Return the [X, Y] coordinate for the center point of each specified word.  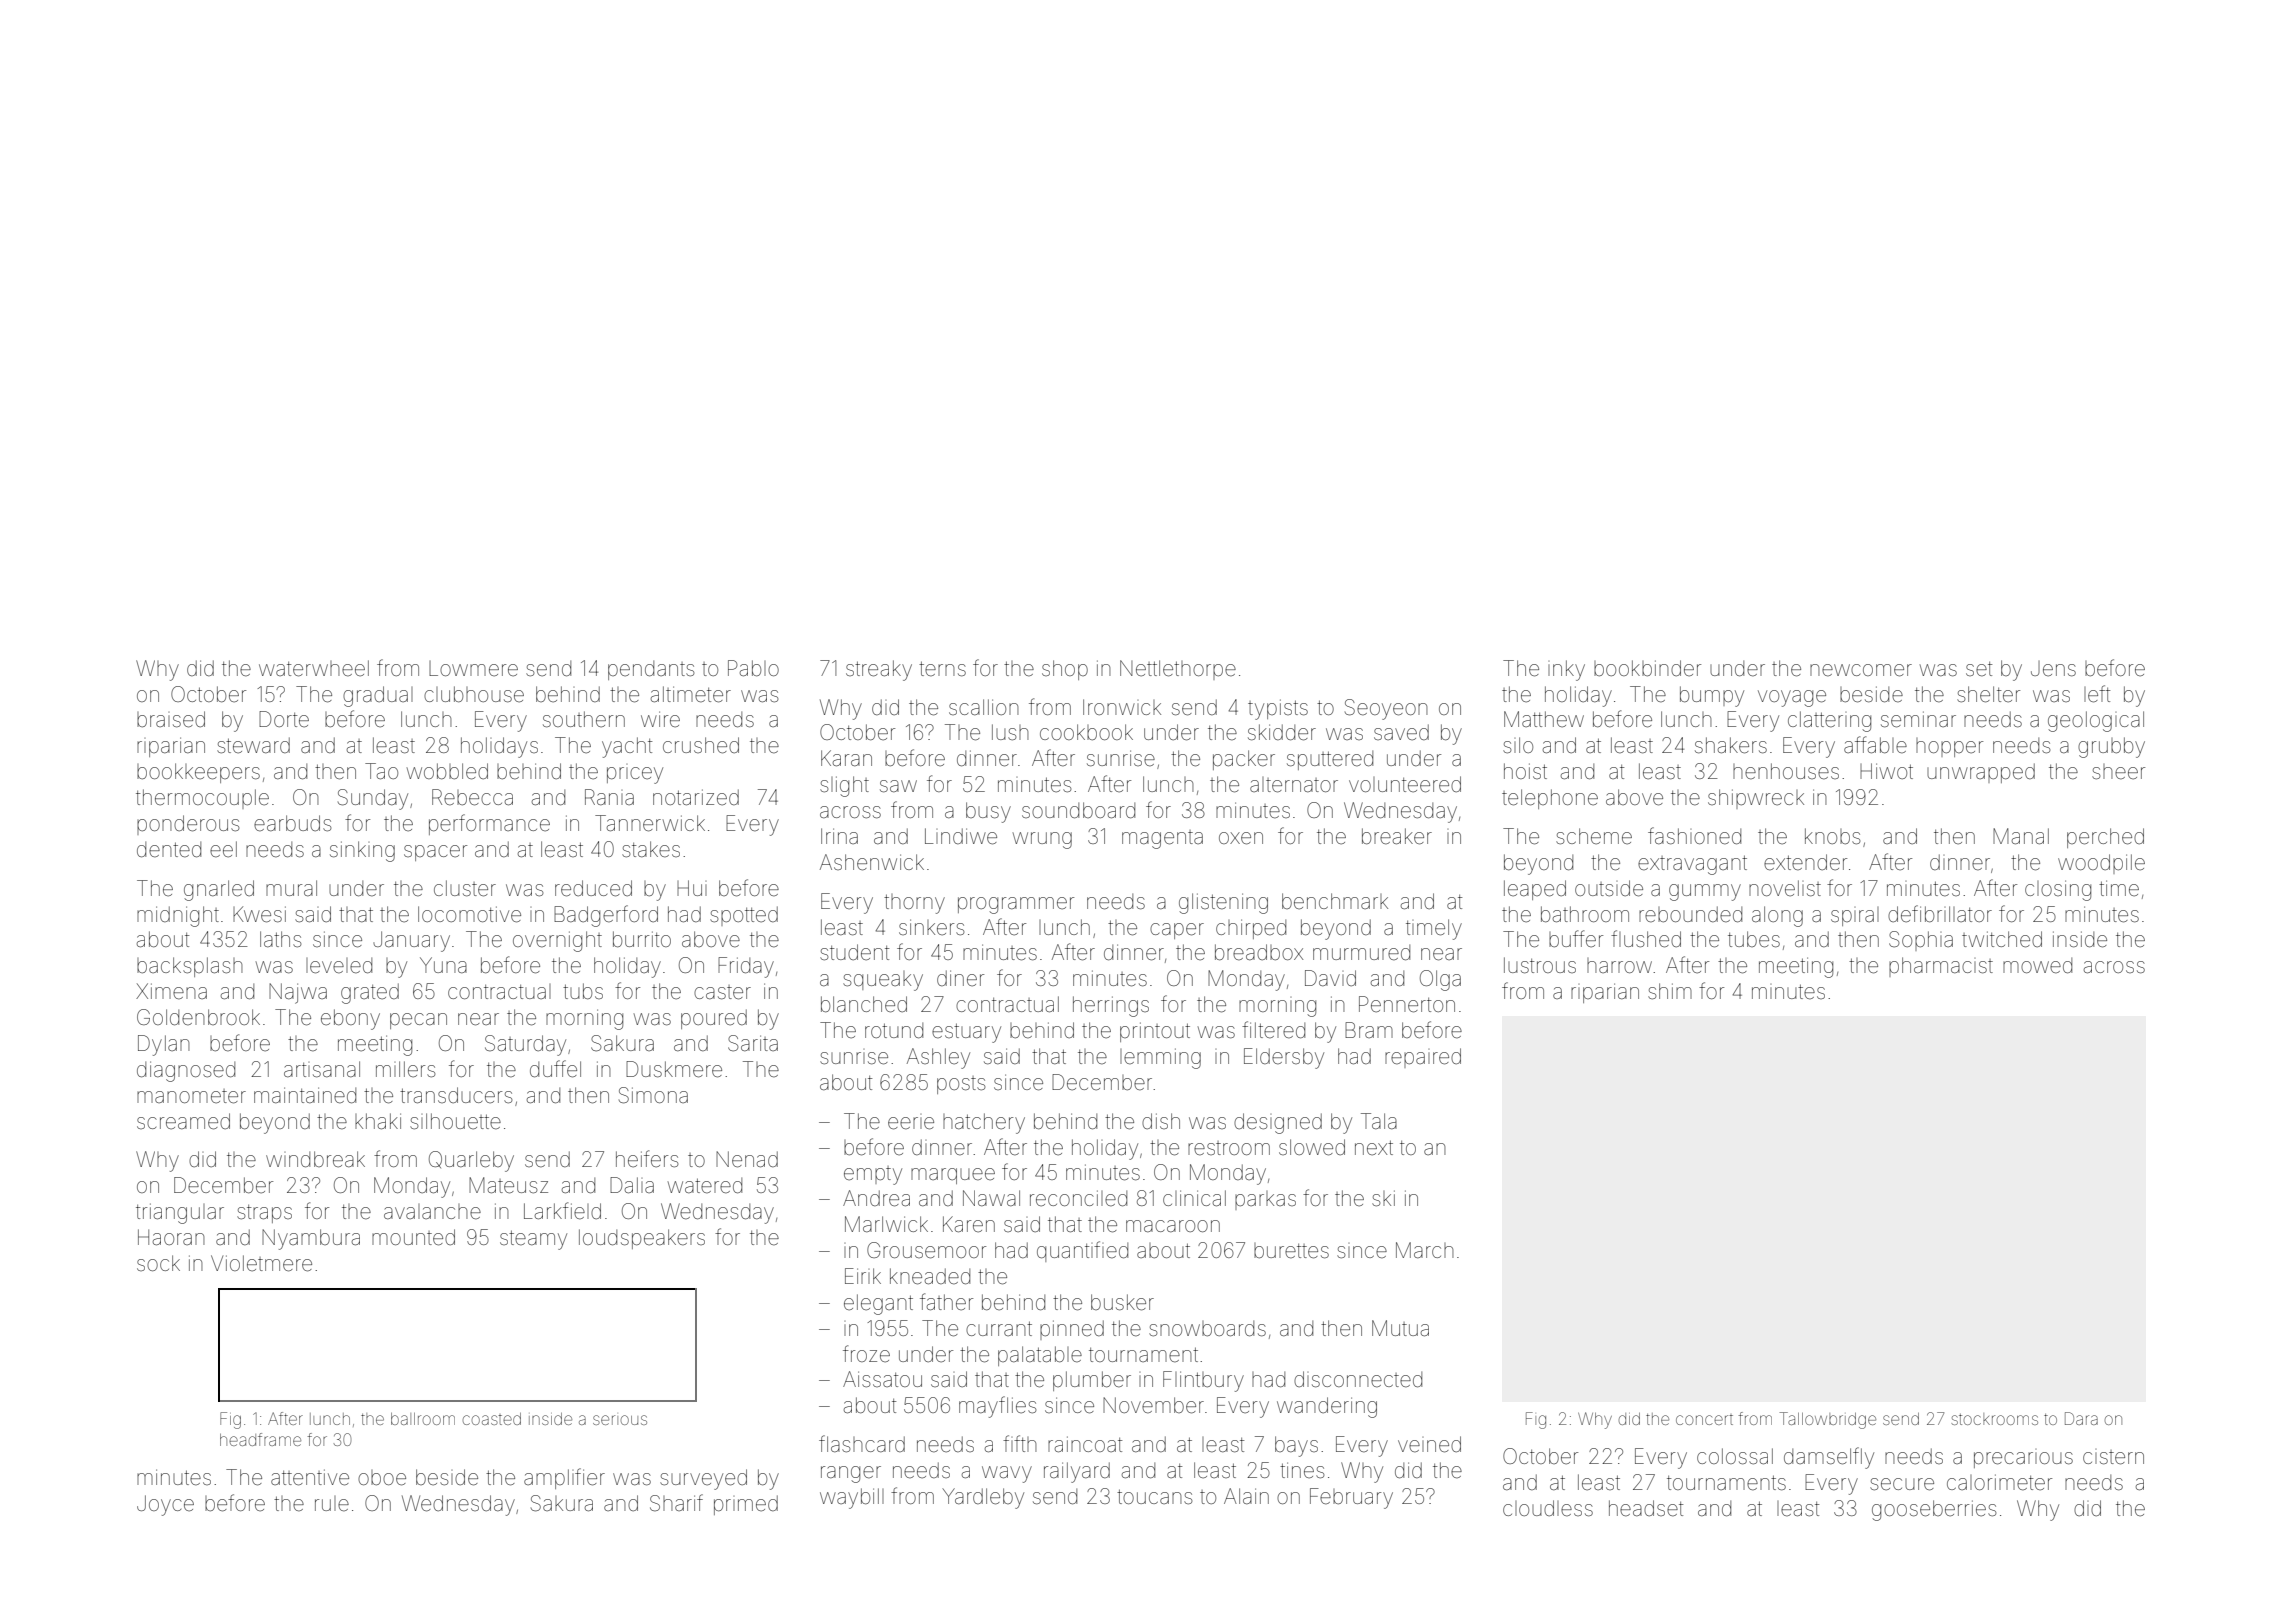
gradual [378, 696]
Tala [1379, 1121]
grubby [2111, 747]
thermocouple [202, 799]
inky [1566, 670]
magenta [1162, 839]
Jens [2053, 669]
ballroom [423, 1419]
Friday [746, 967]
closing [2058, 890]
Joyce [165, 1505]
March [1425, 1250]
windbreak [315, 1159]
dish [1161, 1121]
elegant [878, 1304]
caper [1177, 931]
